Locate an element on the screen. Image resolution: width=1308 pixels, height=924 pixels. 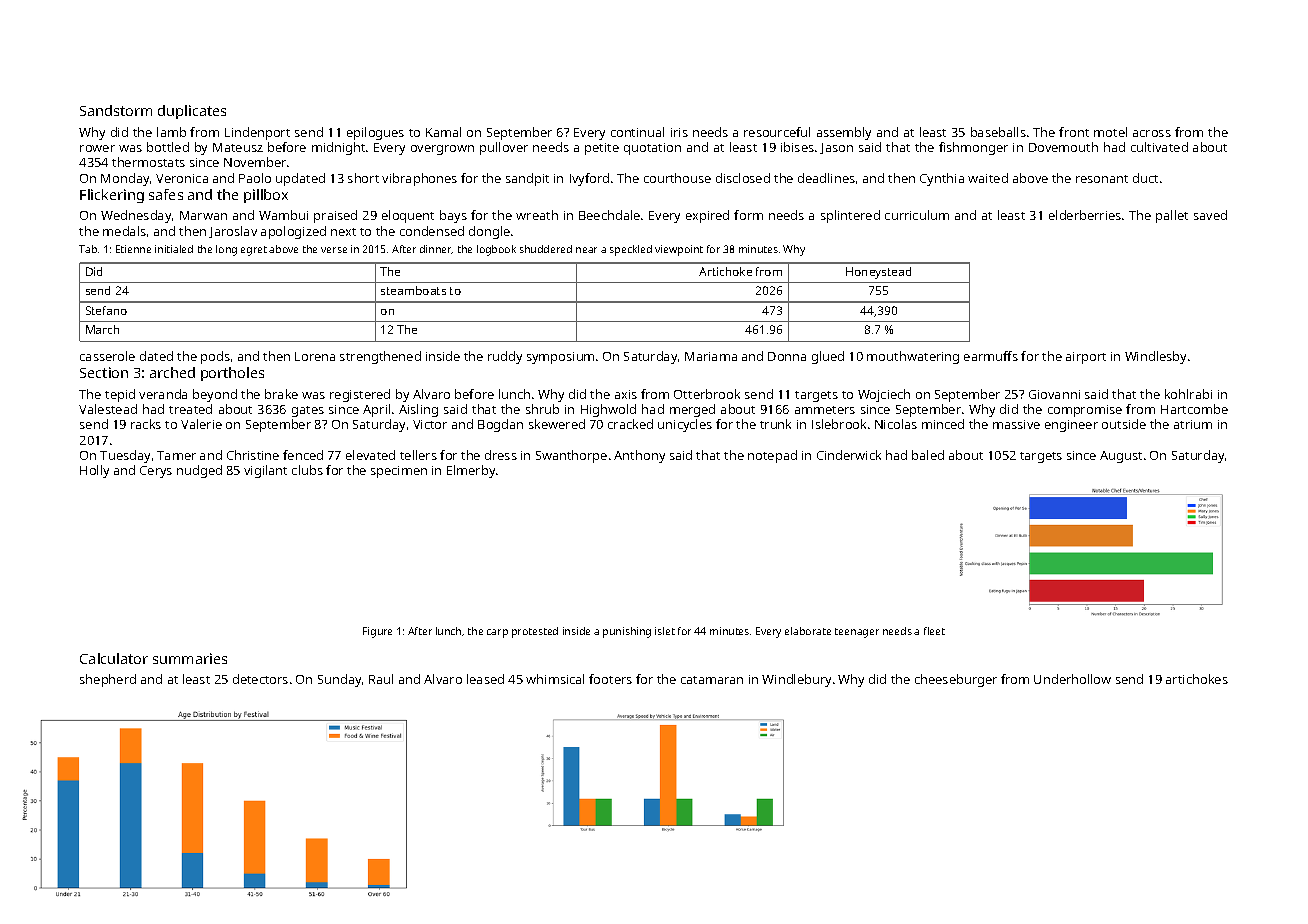
verse is located at coordinates (334, 250).
